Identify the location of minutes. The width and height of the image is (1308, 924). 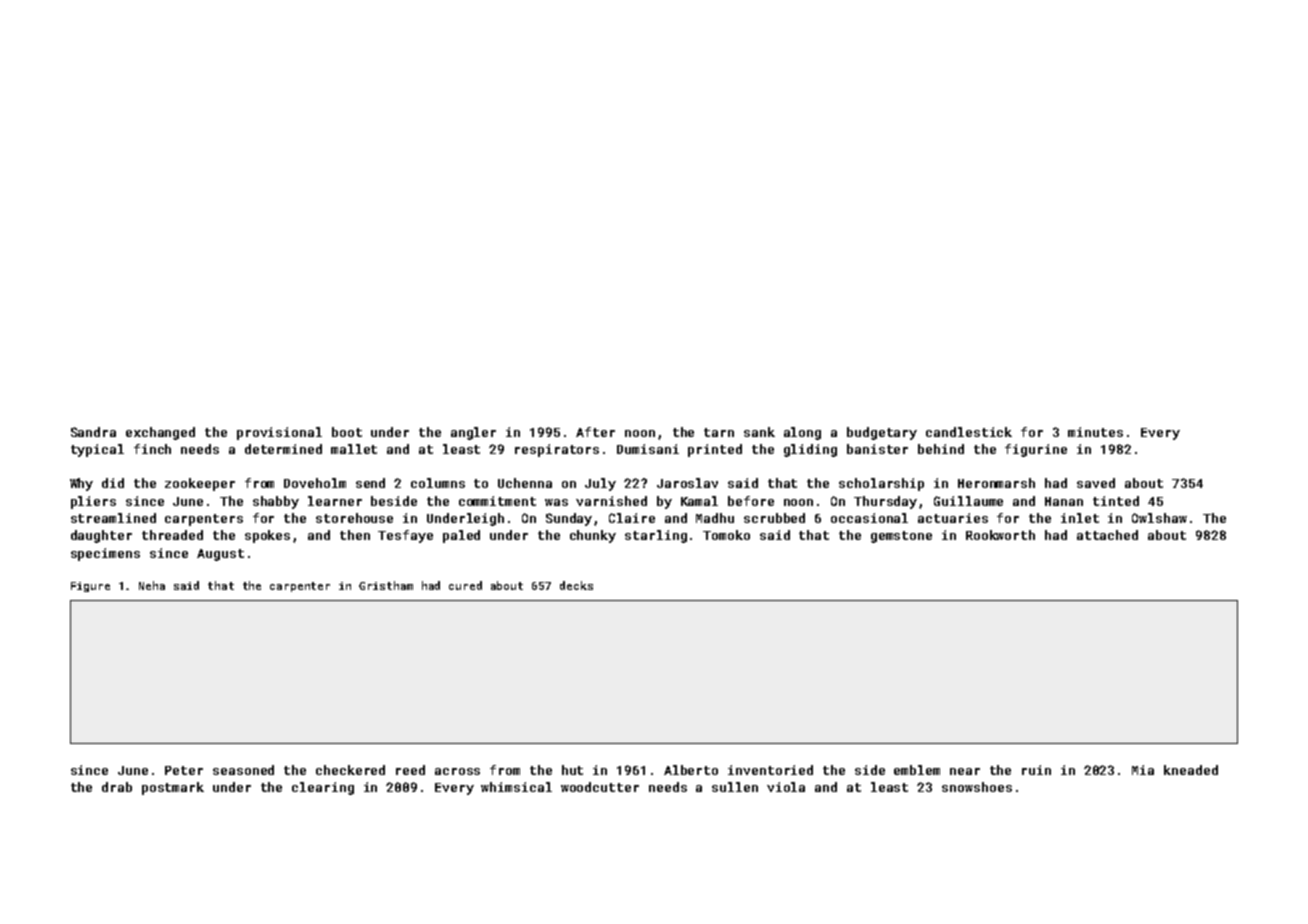
(1095, 432).
